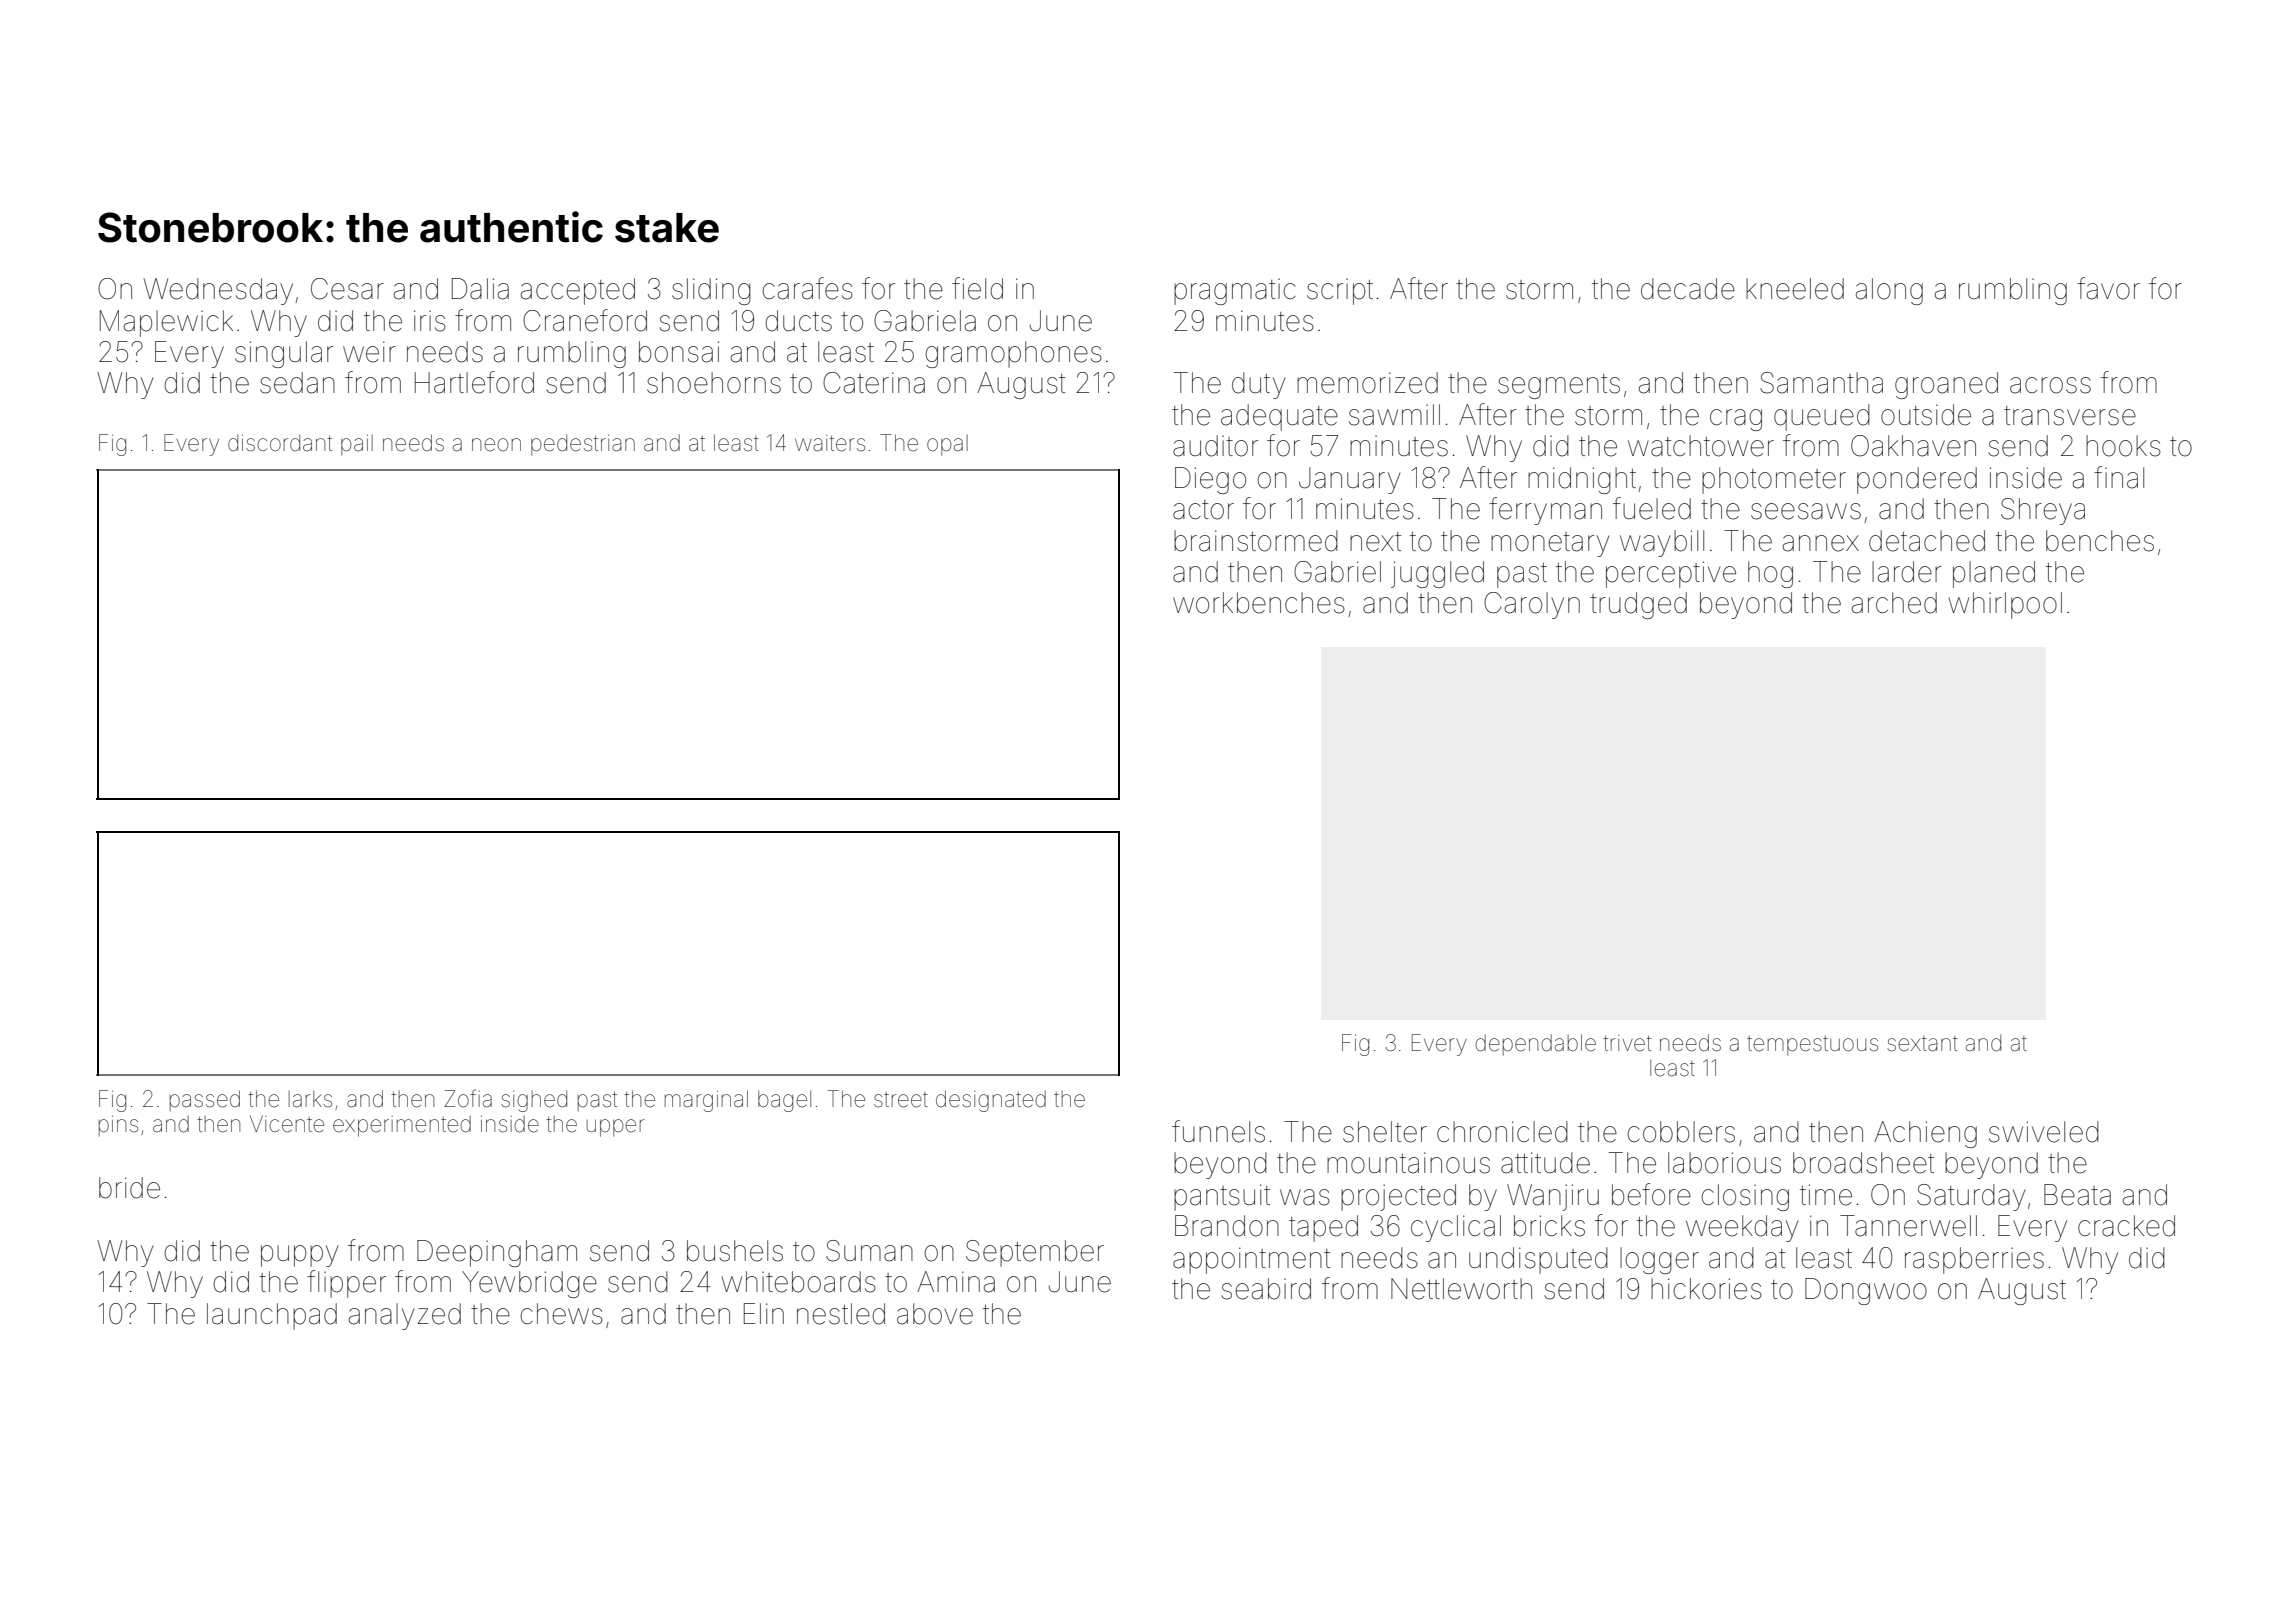 The image size is (2292, 1620). Describe the element at coordinates (272, 1316) in the screenshot. I see `launchpad` at that location.
